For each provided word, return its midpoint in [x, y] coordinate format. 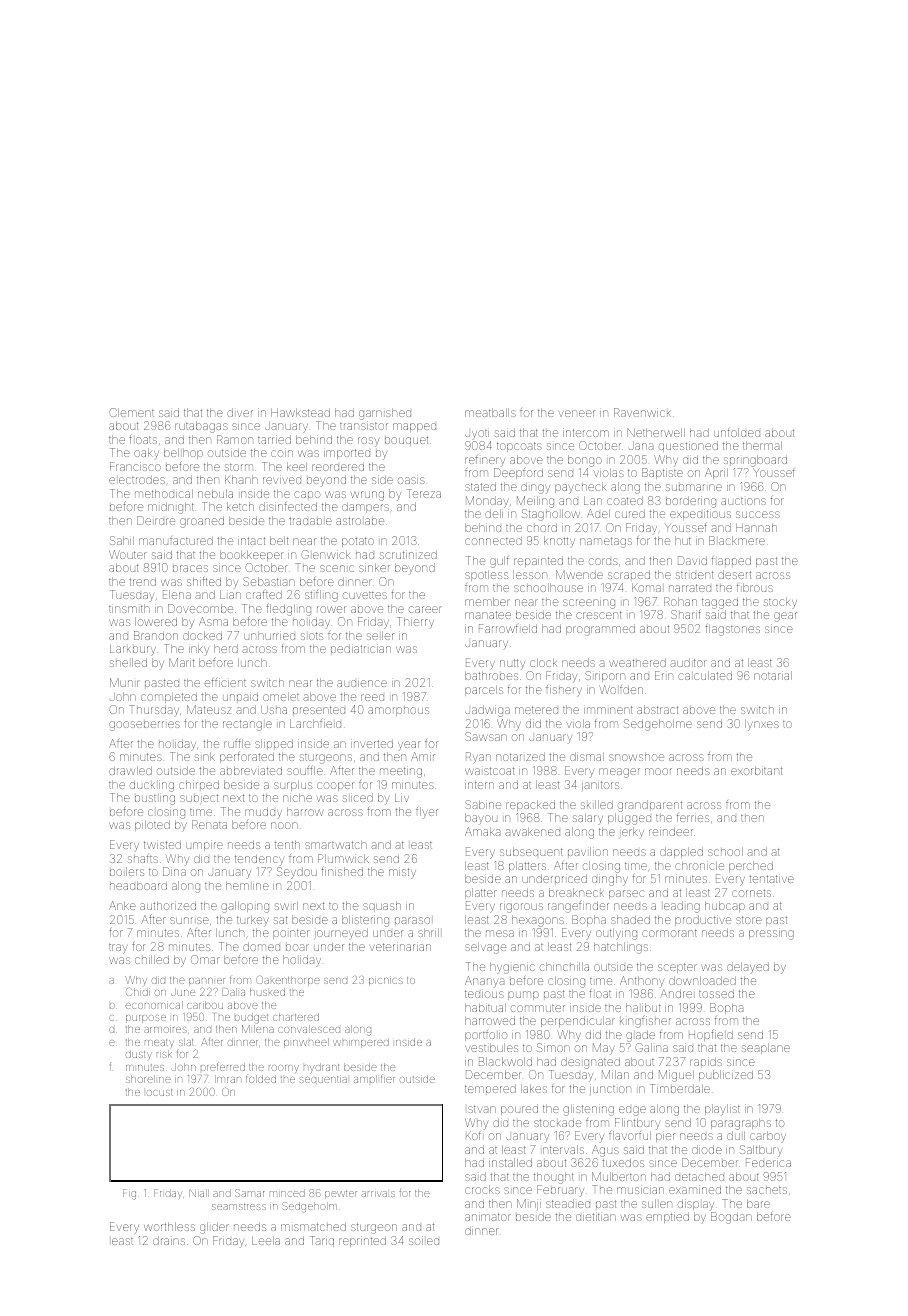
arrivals [378, 1194]
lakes [534, 1088]
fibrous [755, 587]
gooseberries [144, 726]
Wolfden [621, 689]
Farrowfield [508, 628]
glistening [588, 1110]
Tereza [424, 493]
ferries [693, 818]
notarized [520, 757]
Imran [228, 1079]
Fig [129, 1194]
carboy [768, 1136]
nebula [215, 493]
